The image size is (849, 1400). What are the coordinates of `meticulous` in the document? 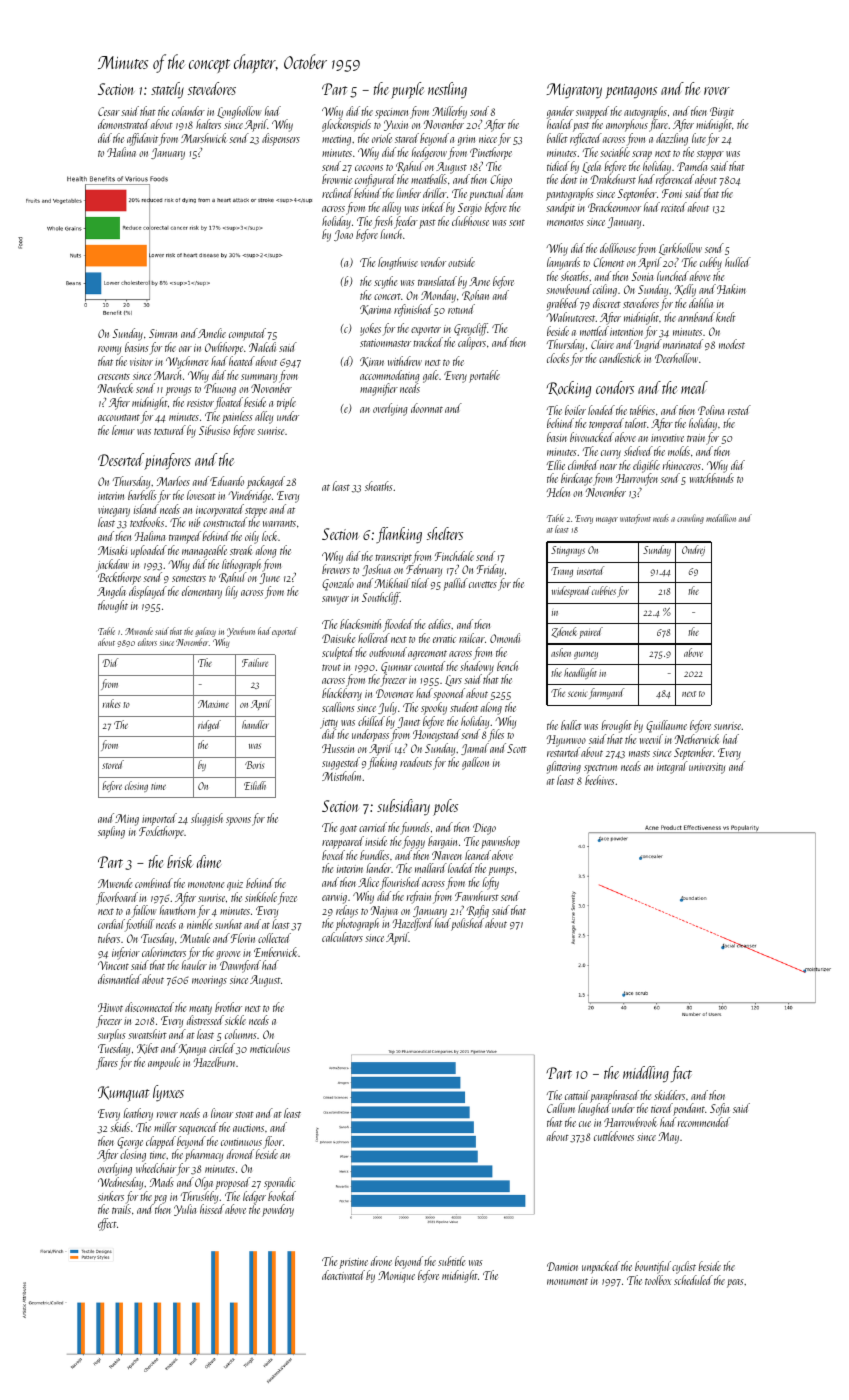 It's located at (270, 1048).
